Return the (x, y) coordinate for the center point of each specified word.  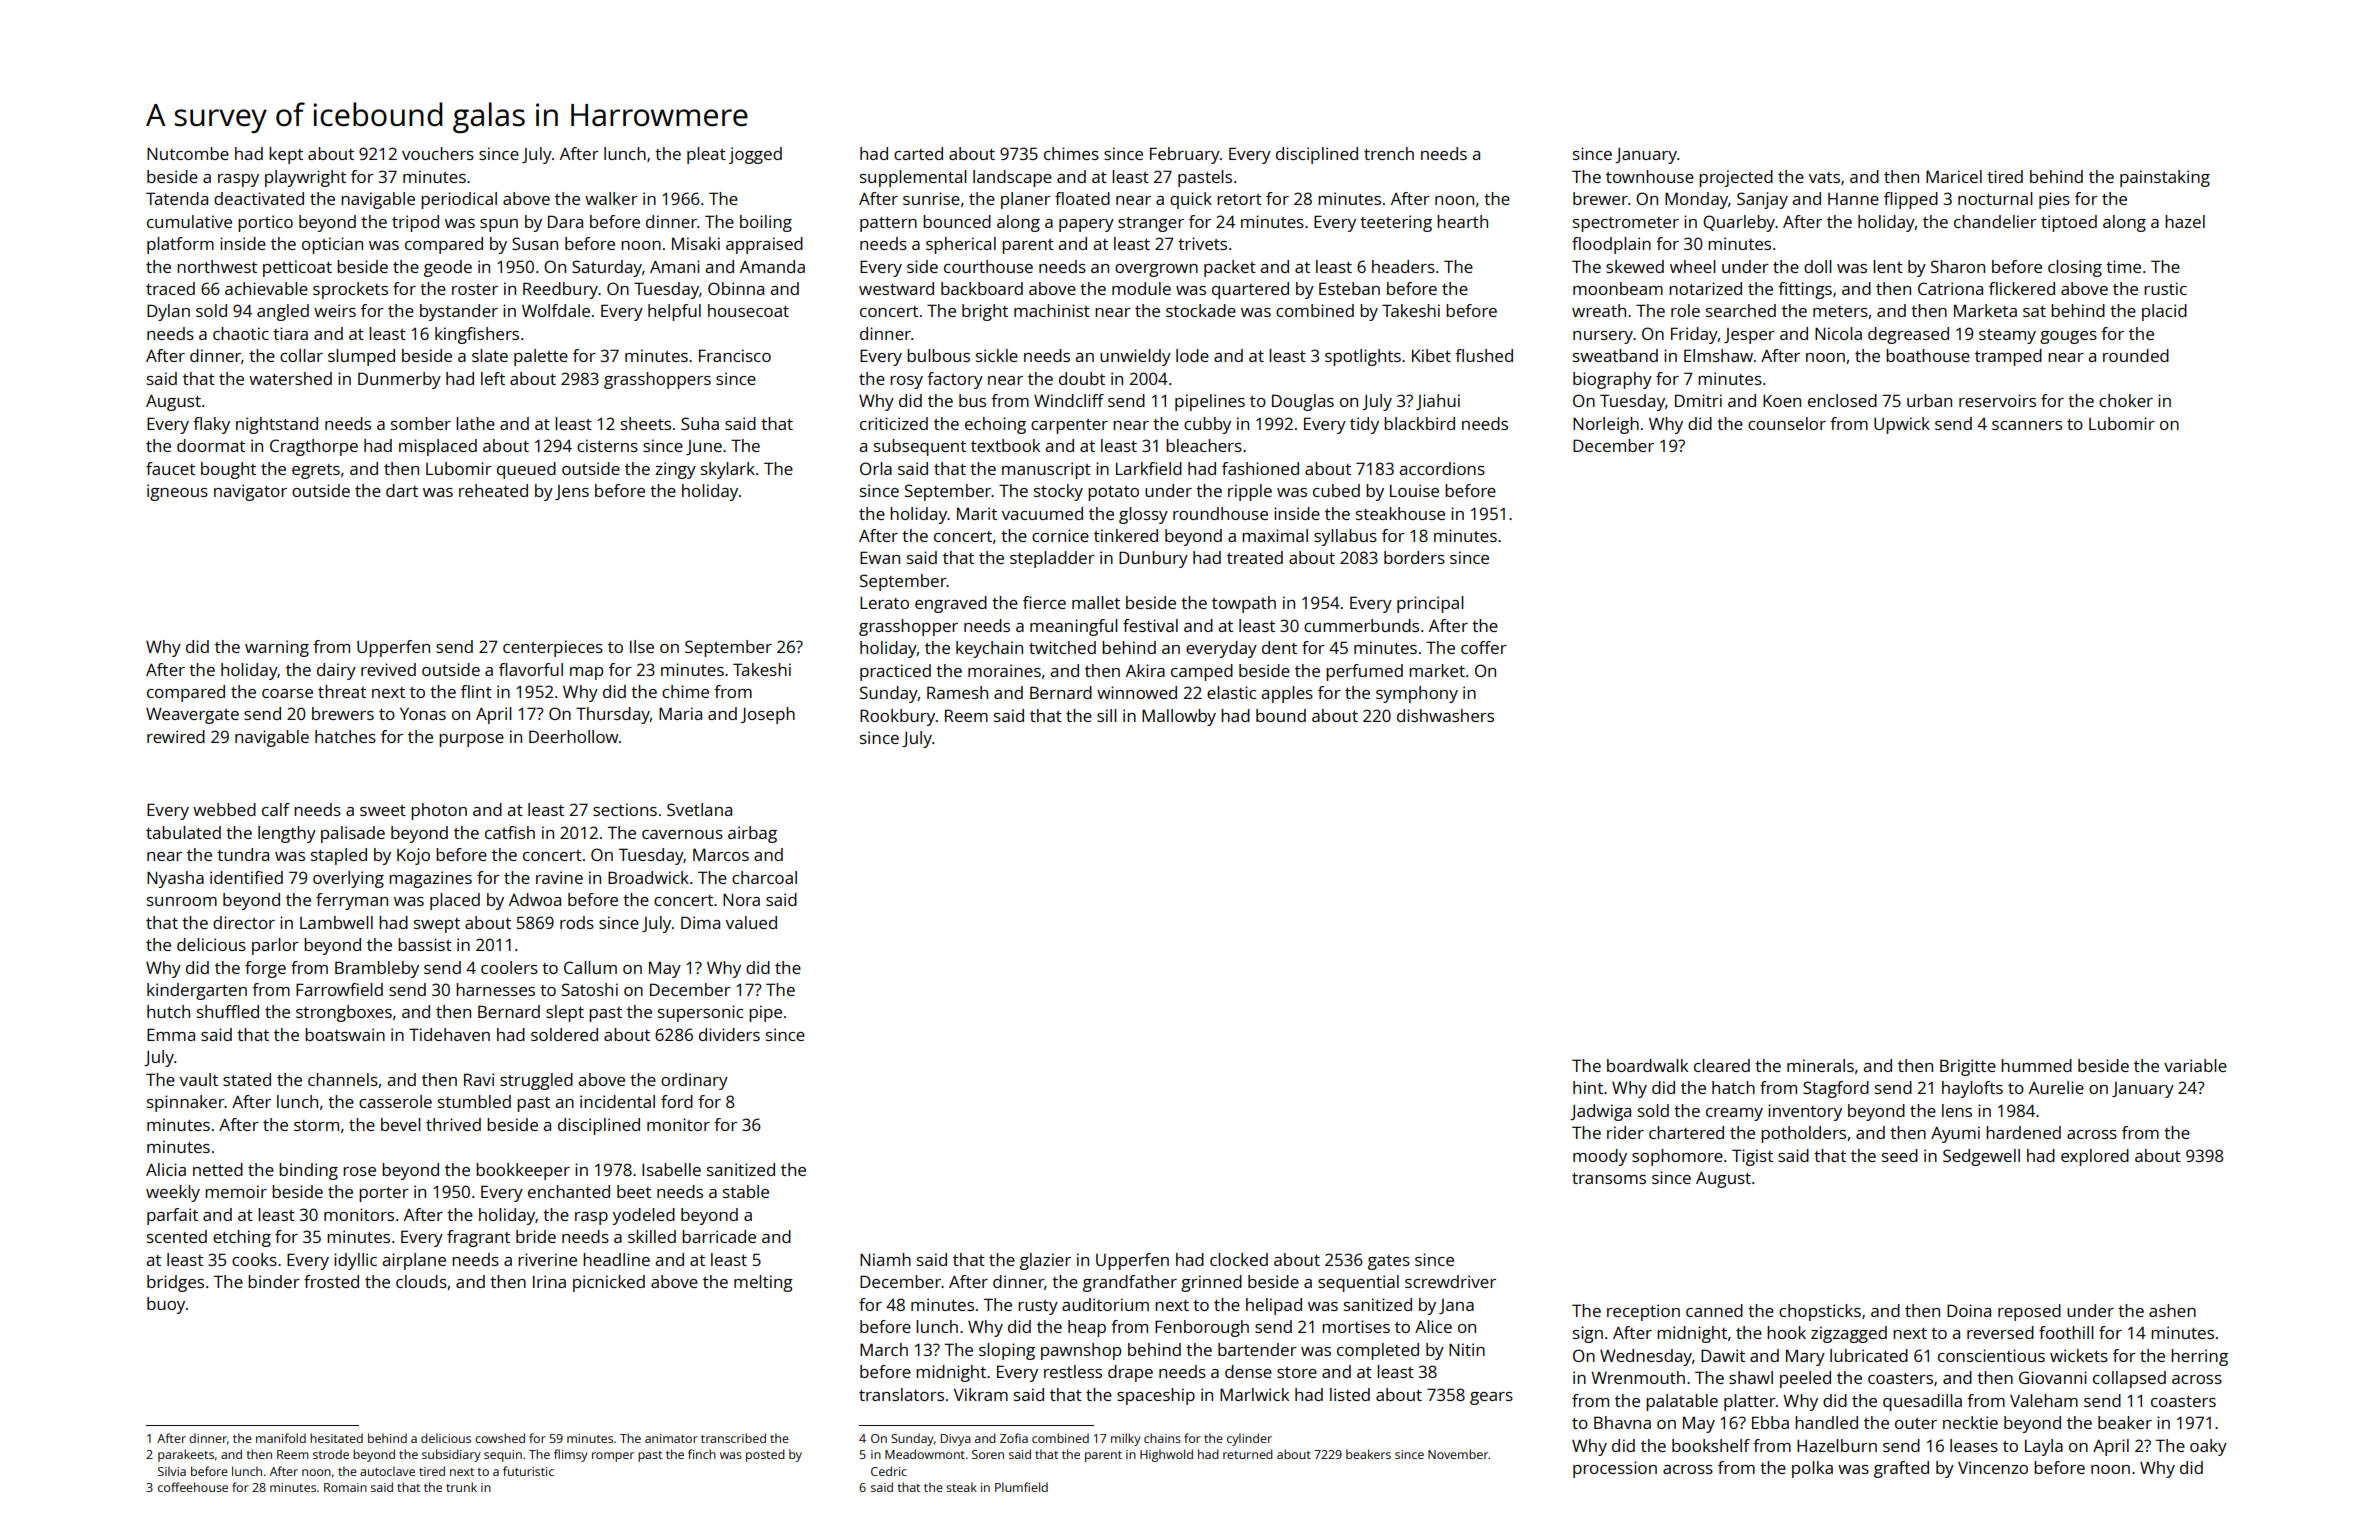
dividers (729, 1034)
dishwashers (1445, 715)
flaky (211, 425)
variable (2195, 1065)
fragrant (478, 1238)
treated (1255, 557)
